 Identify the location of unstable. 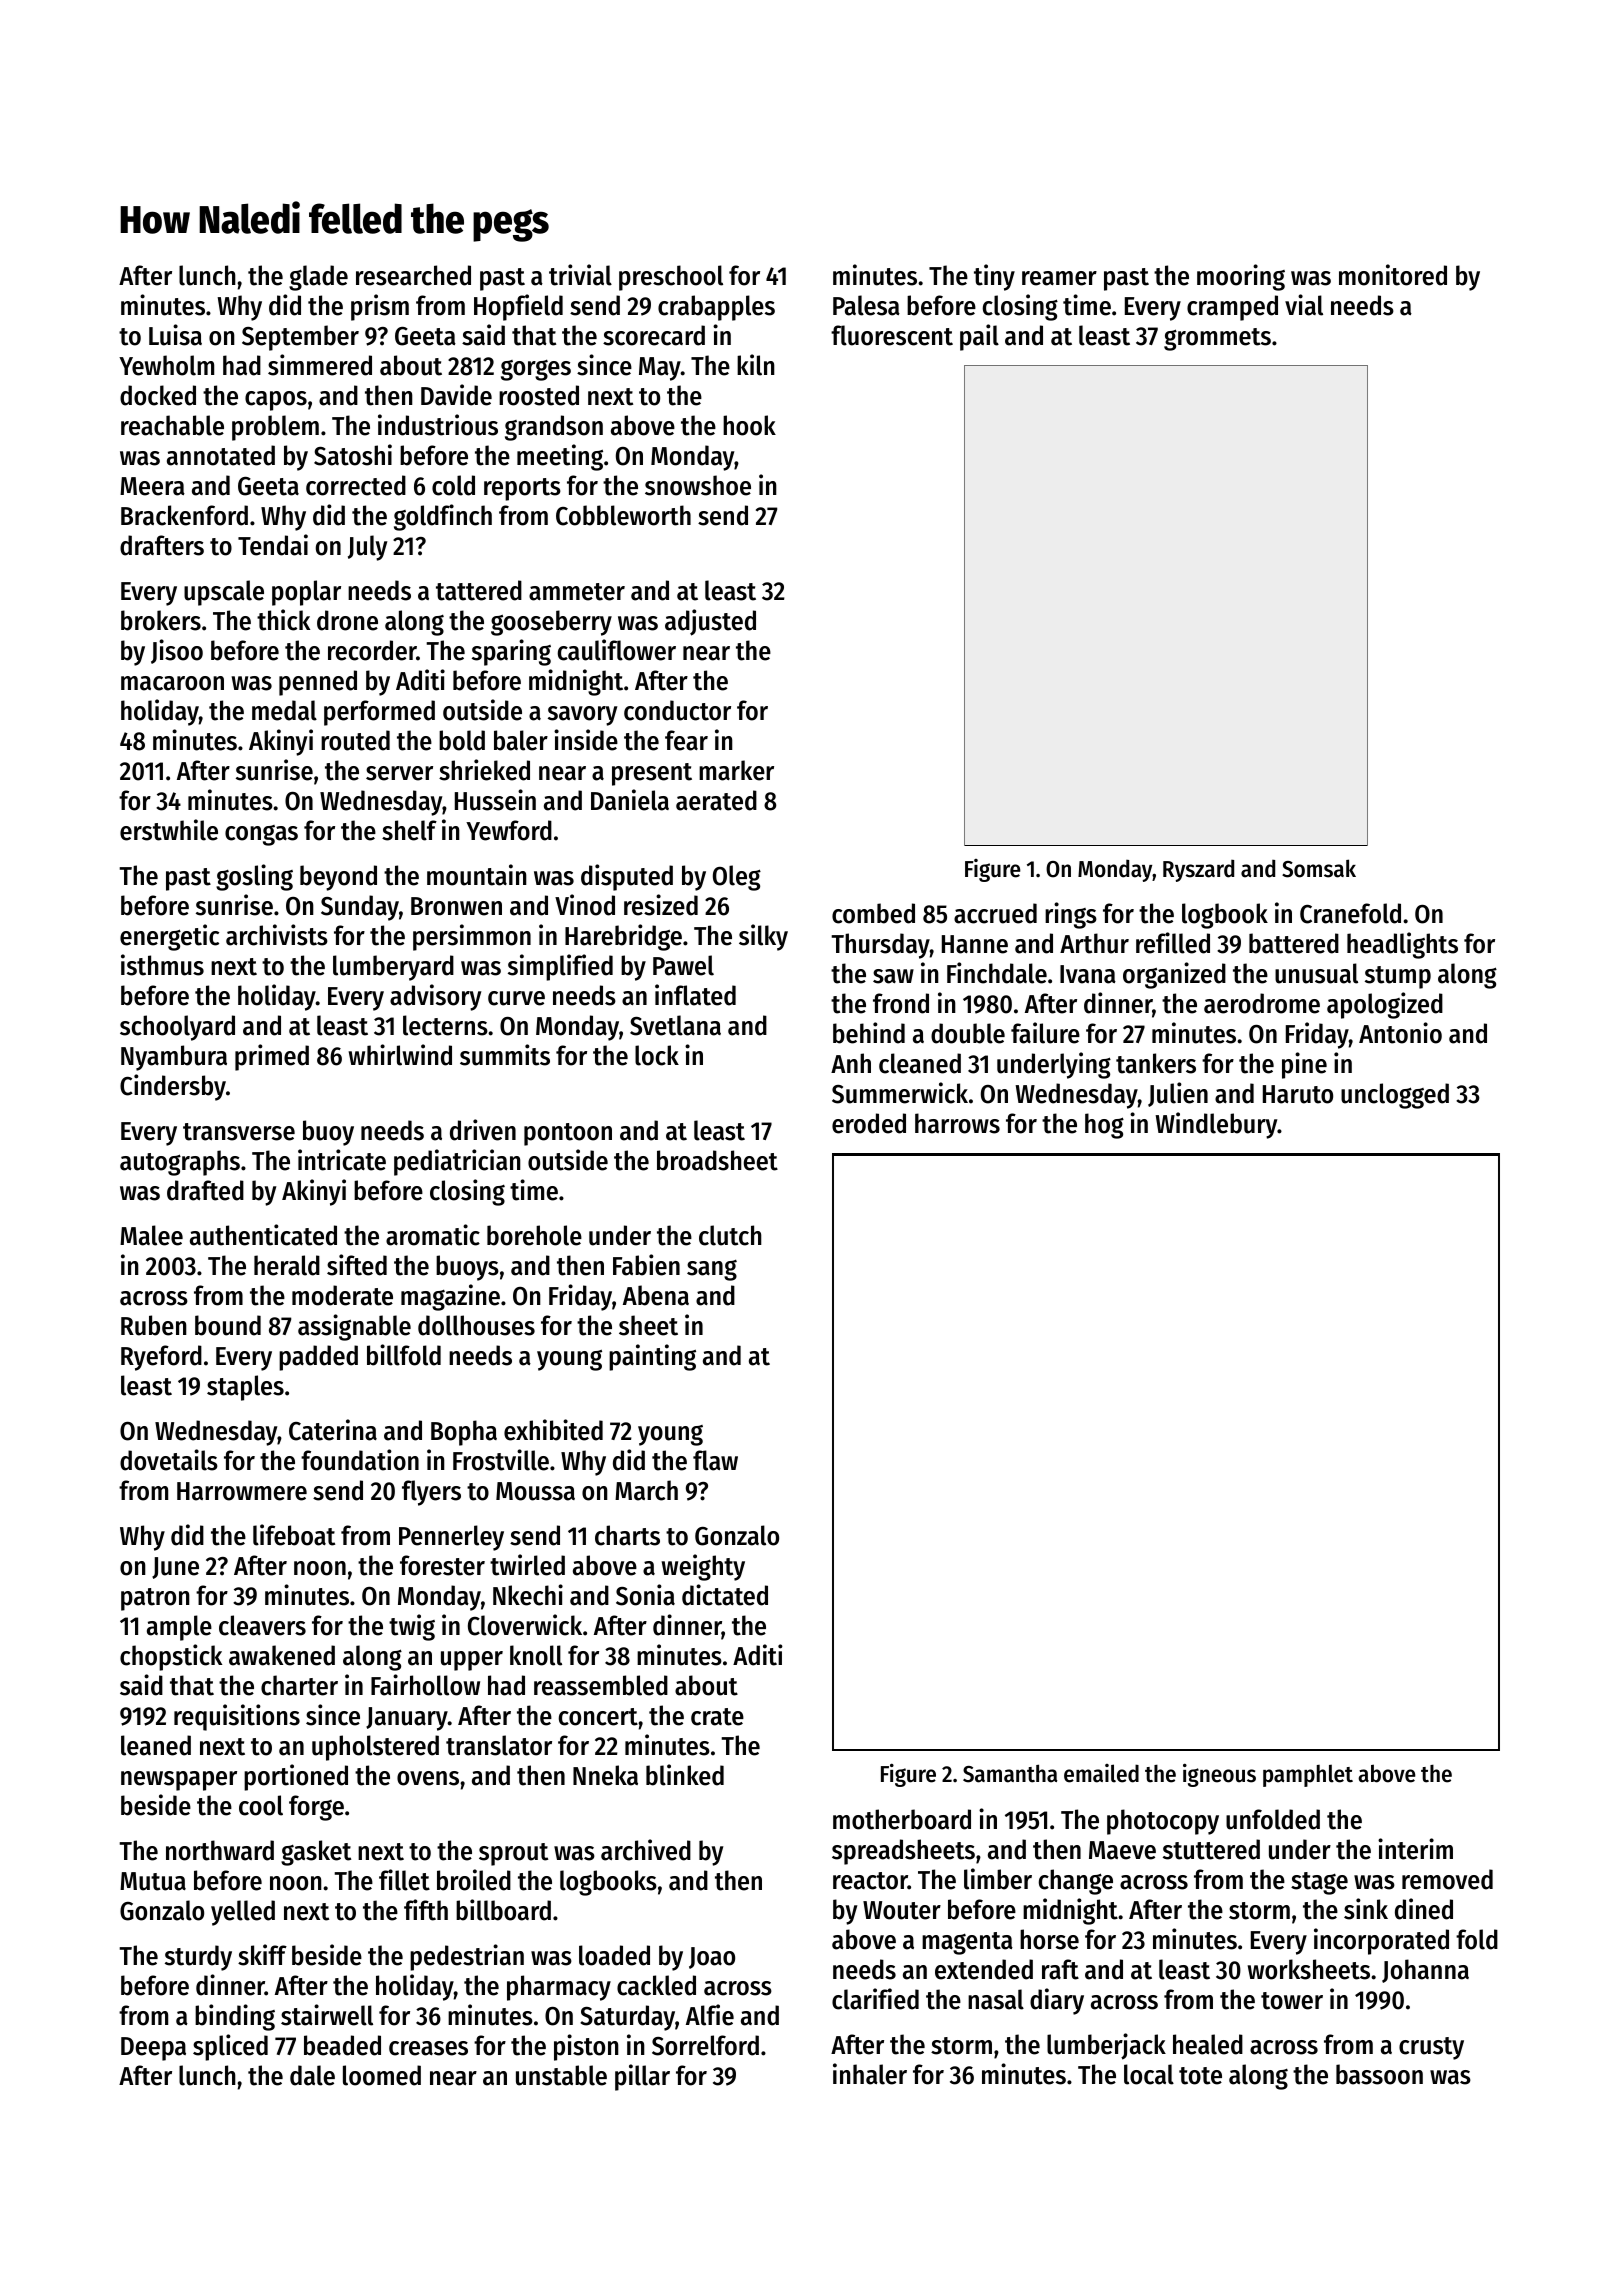
(561, 2075).
